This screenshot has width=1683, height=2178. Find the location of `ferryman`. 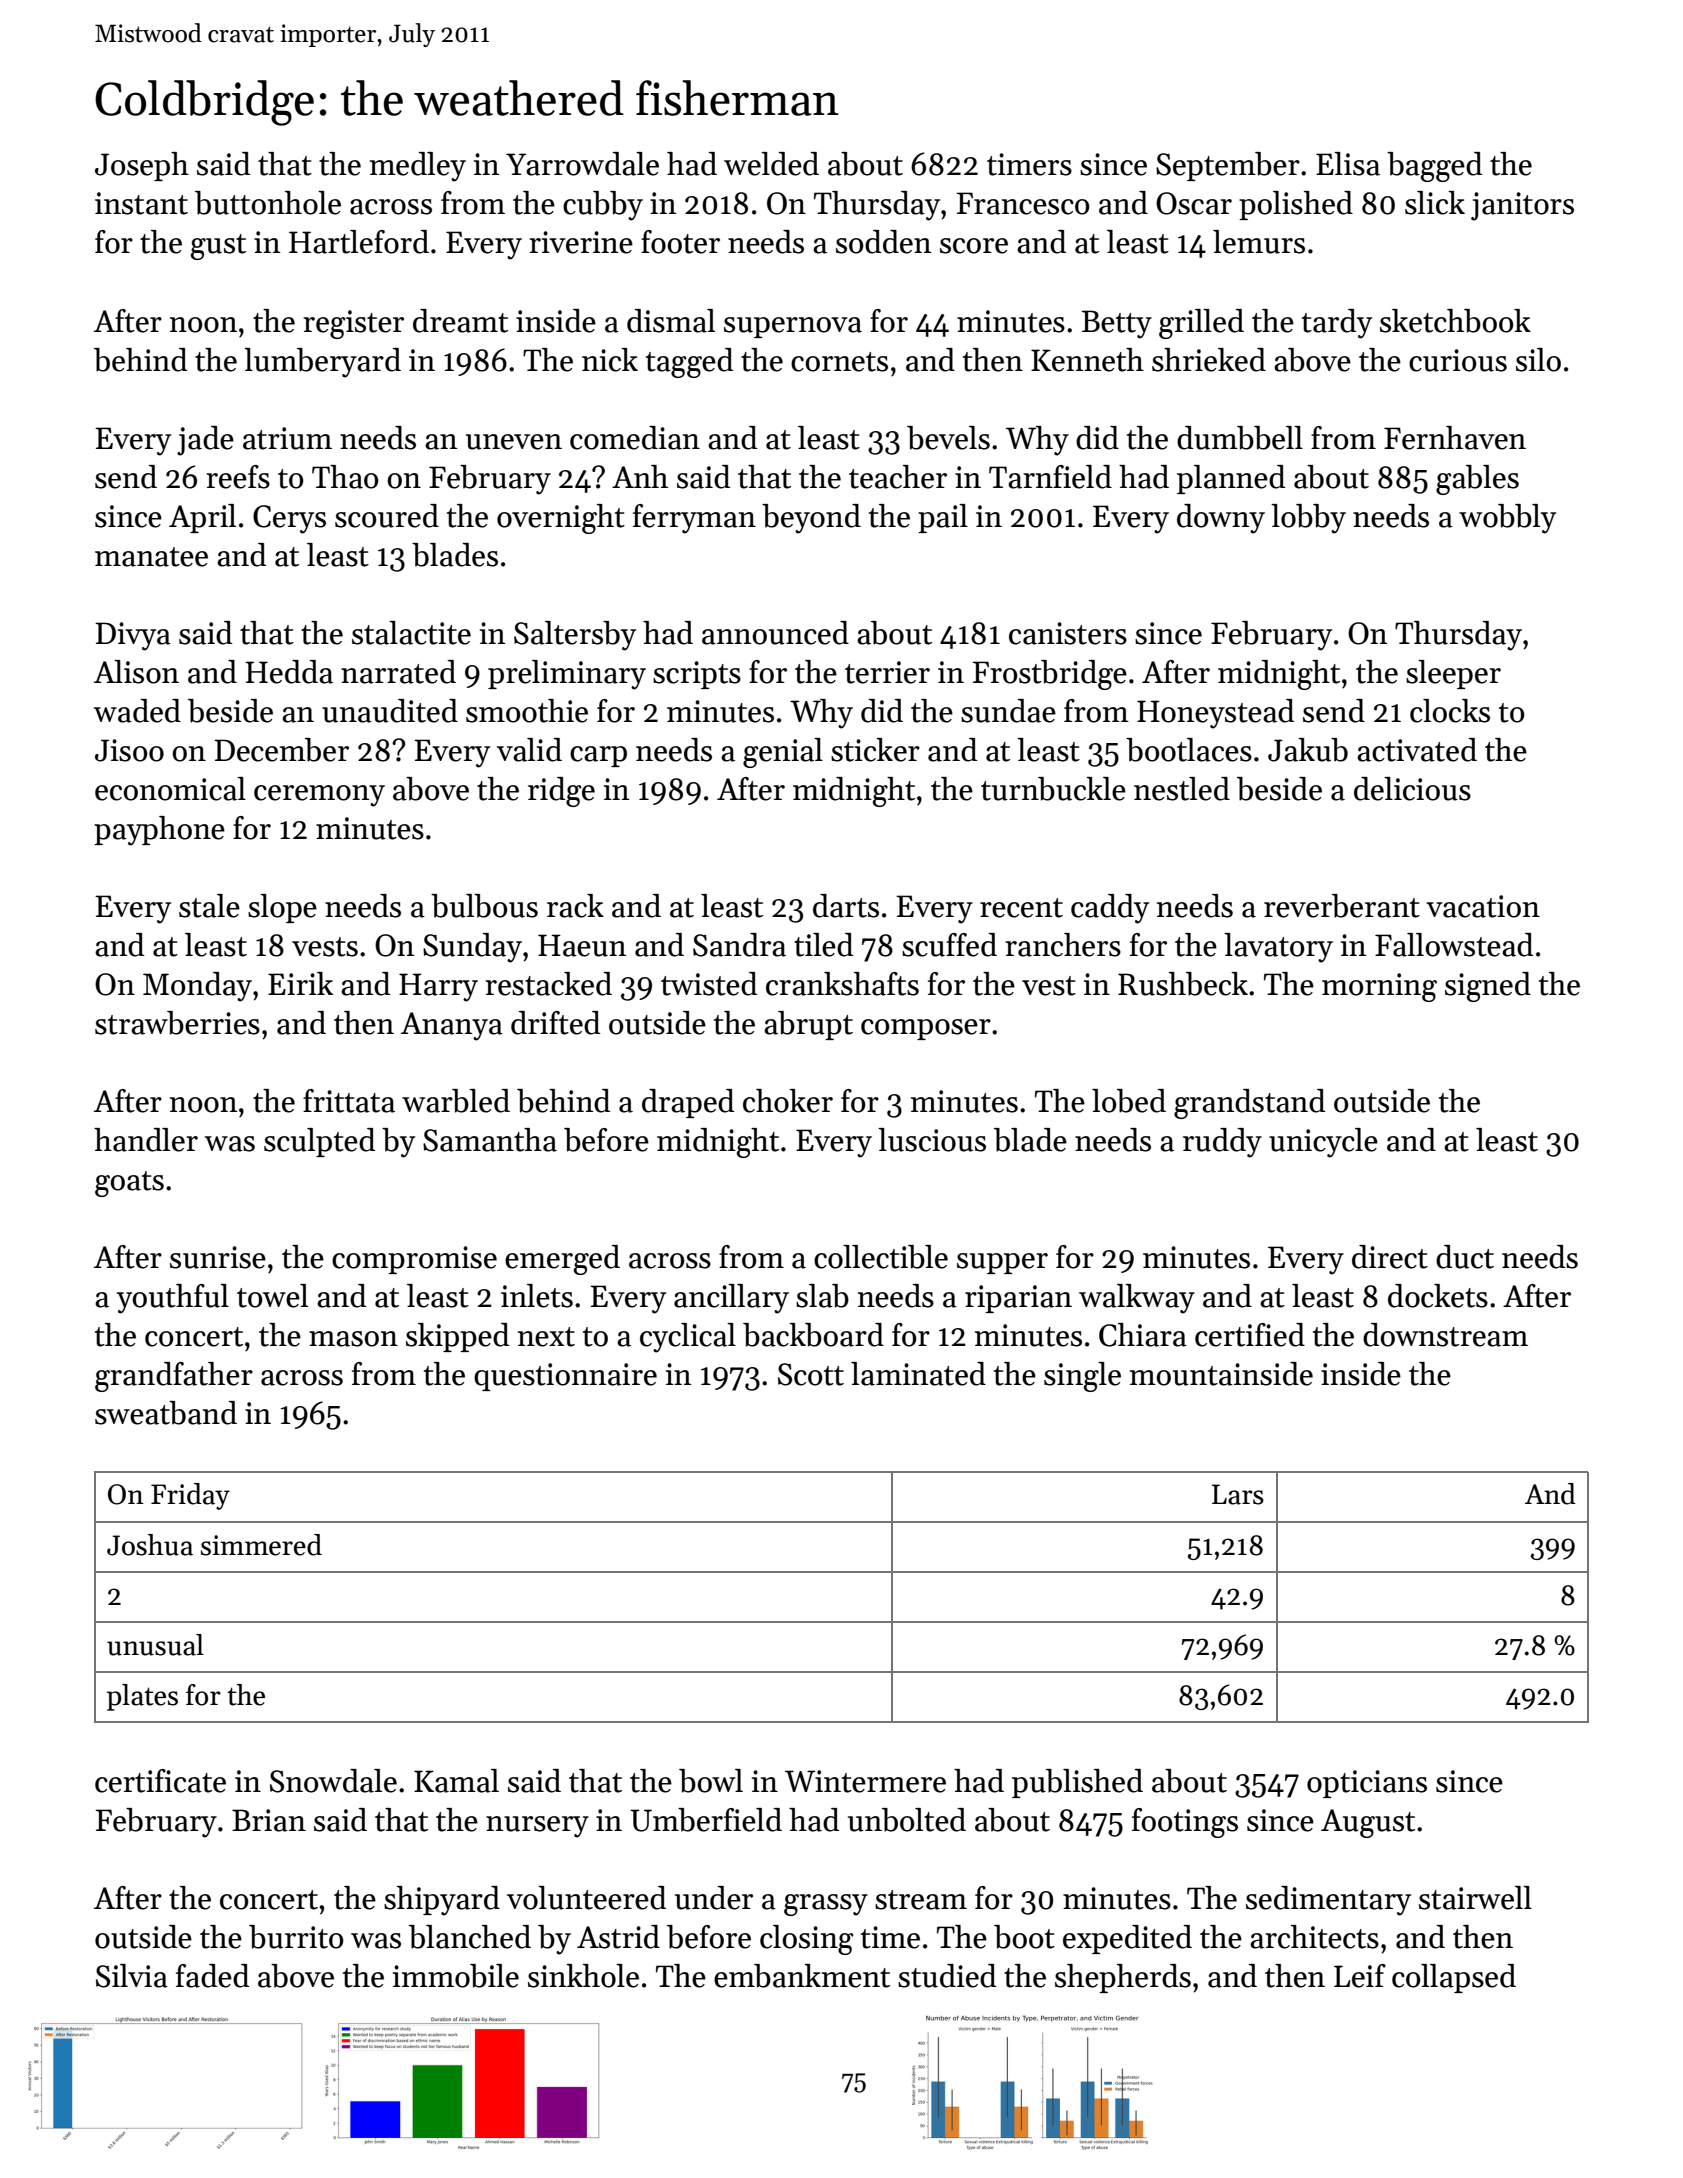

ferryman is located at coordinates (694, 519).
